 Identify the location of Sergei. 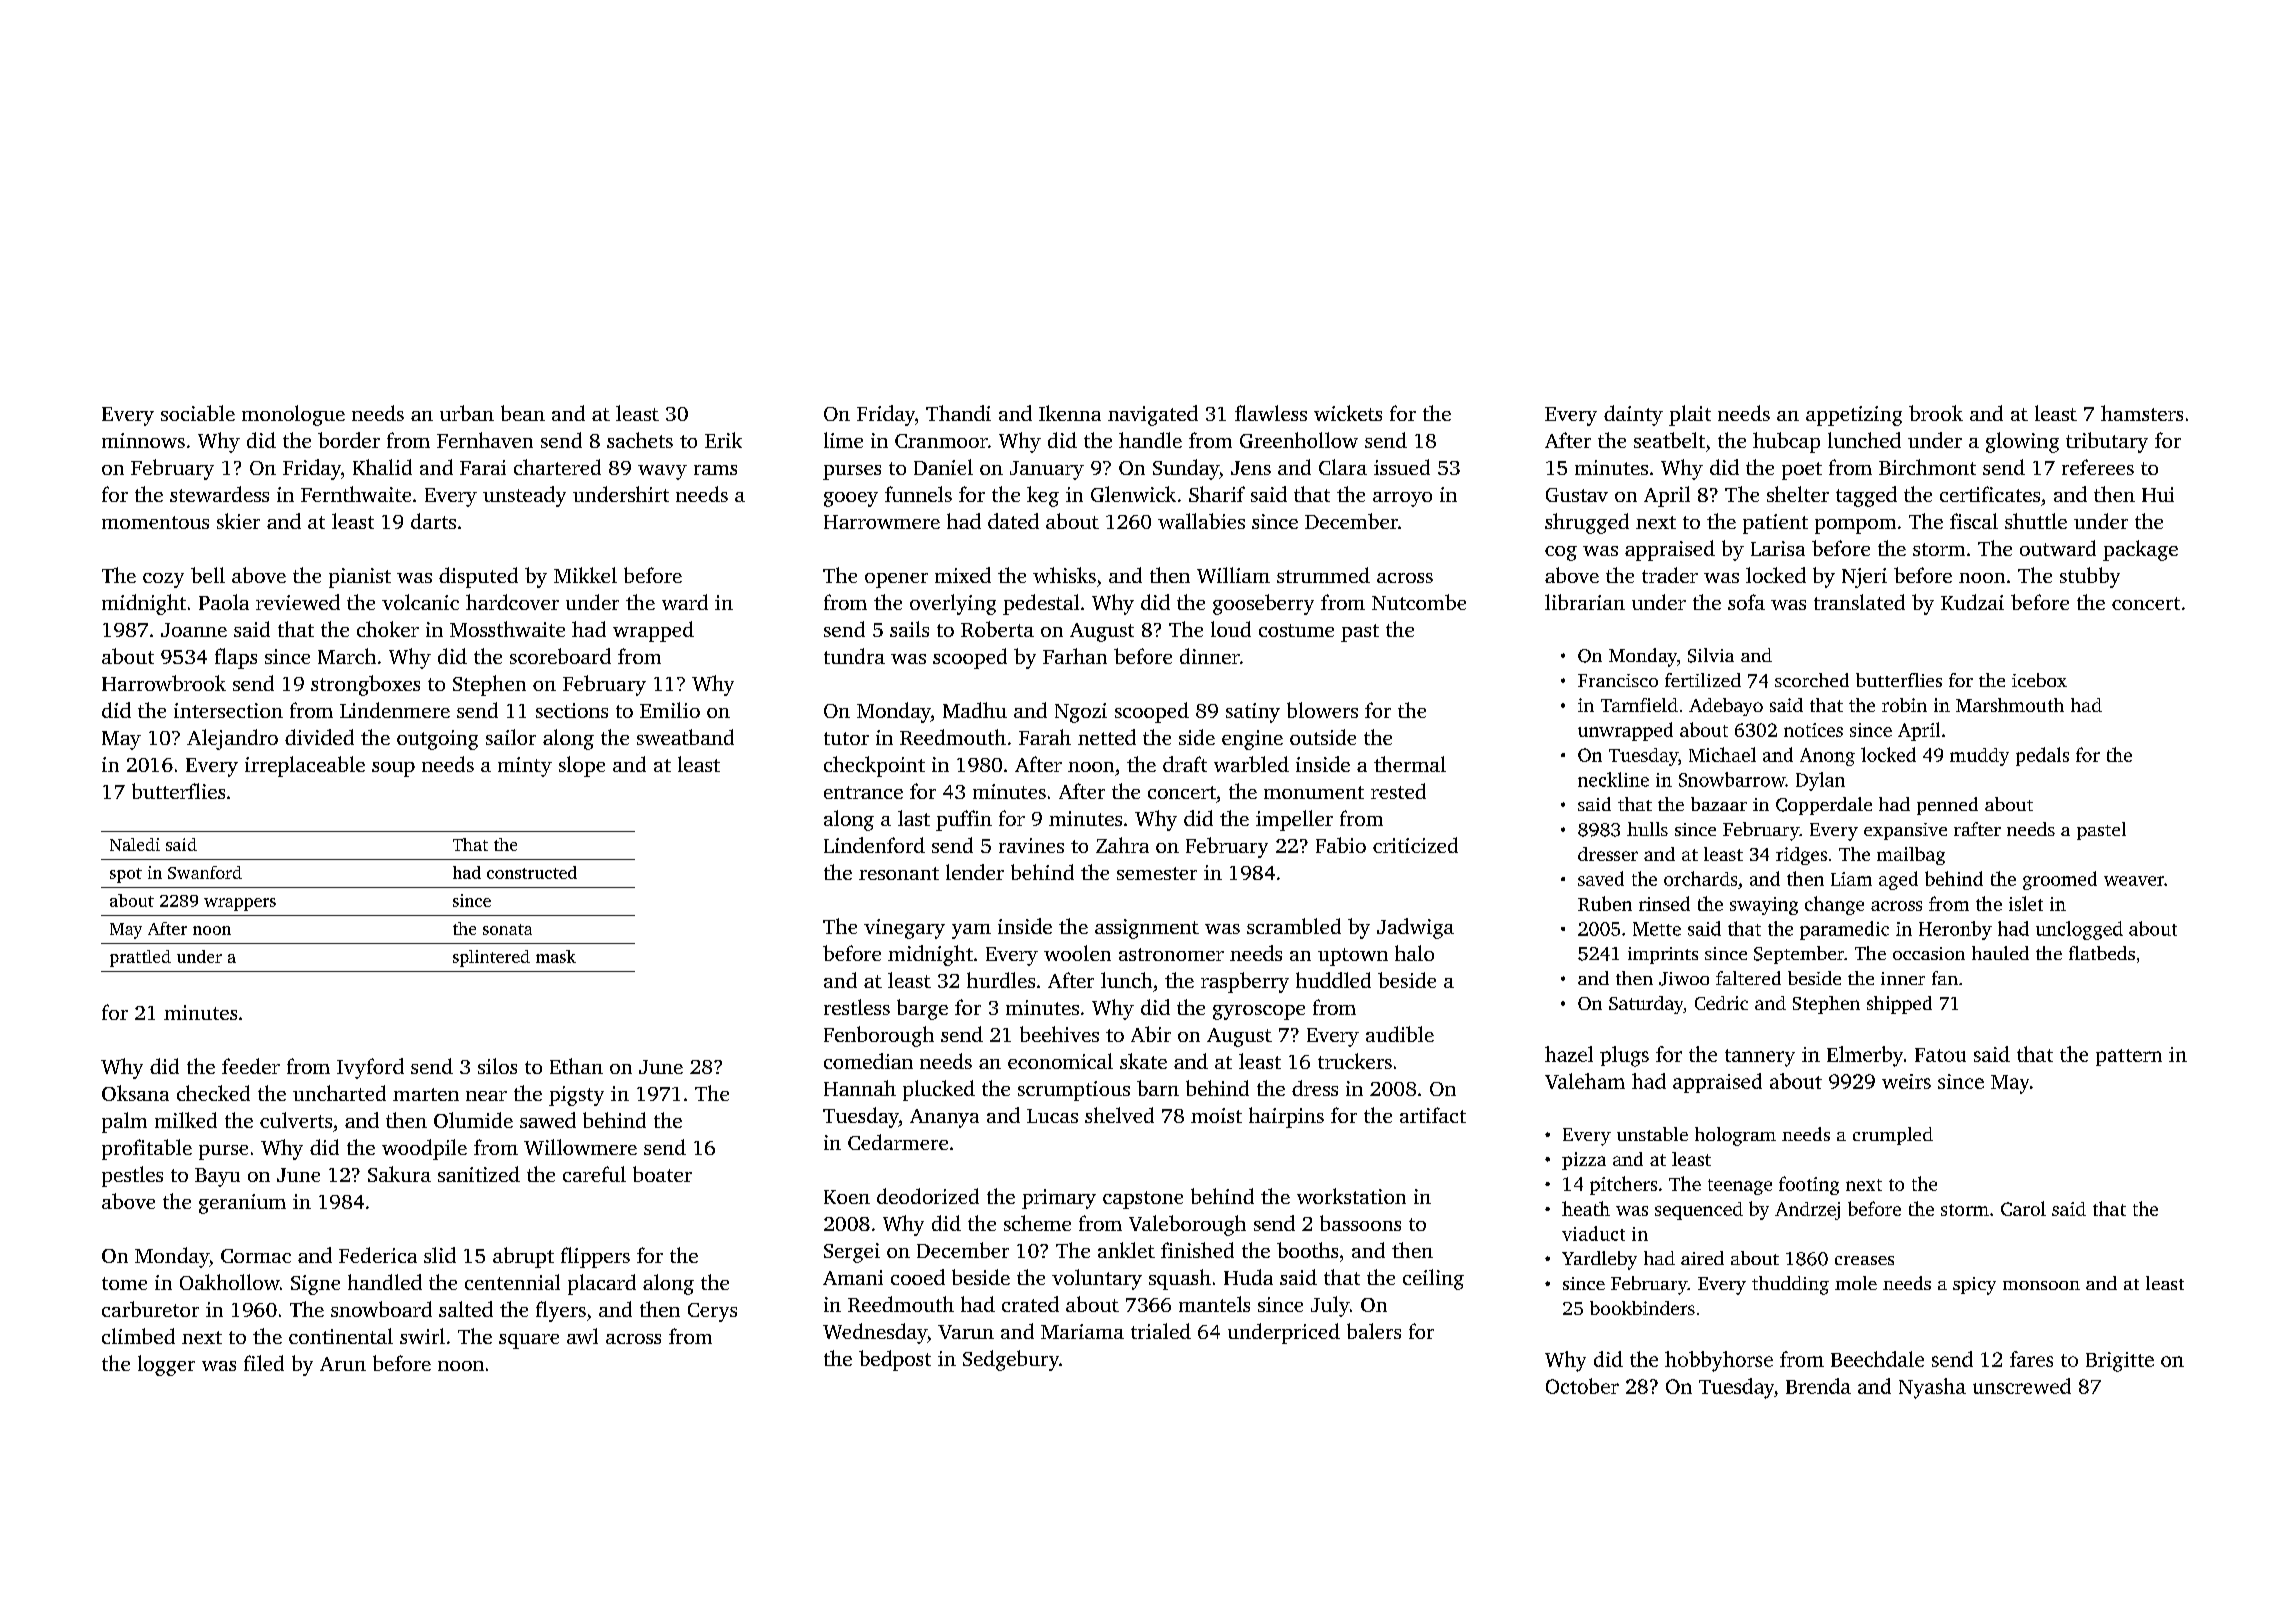
(852, 1253).
